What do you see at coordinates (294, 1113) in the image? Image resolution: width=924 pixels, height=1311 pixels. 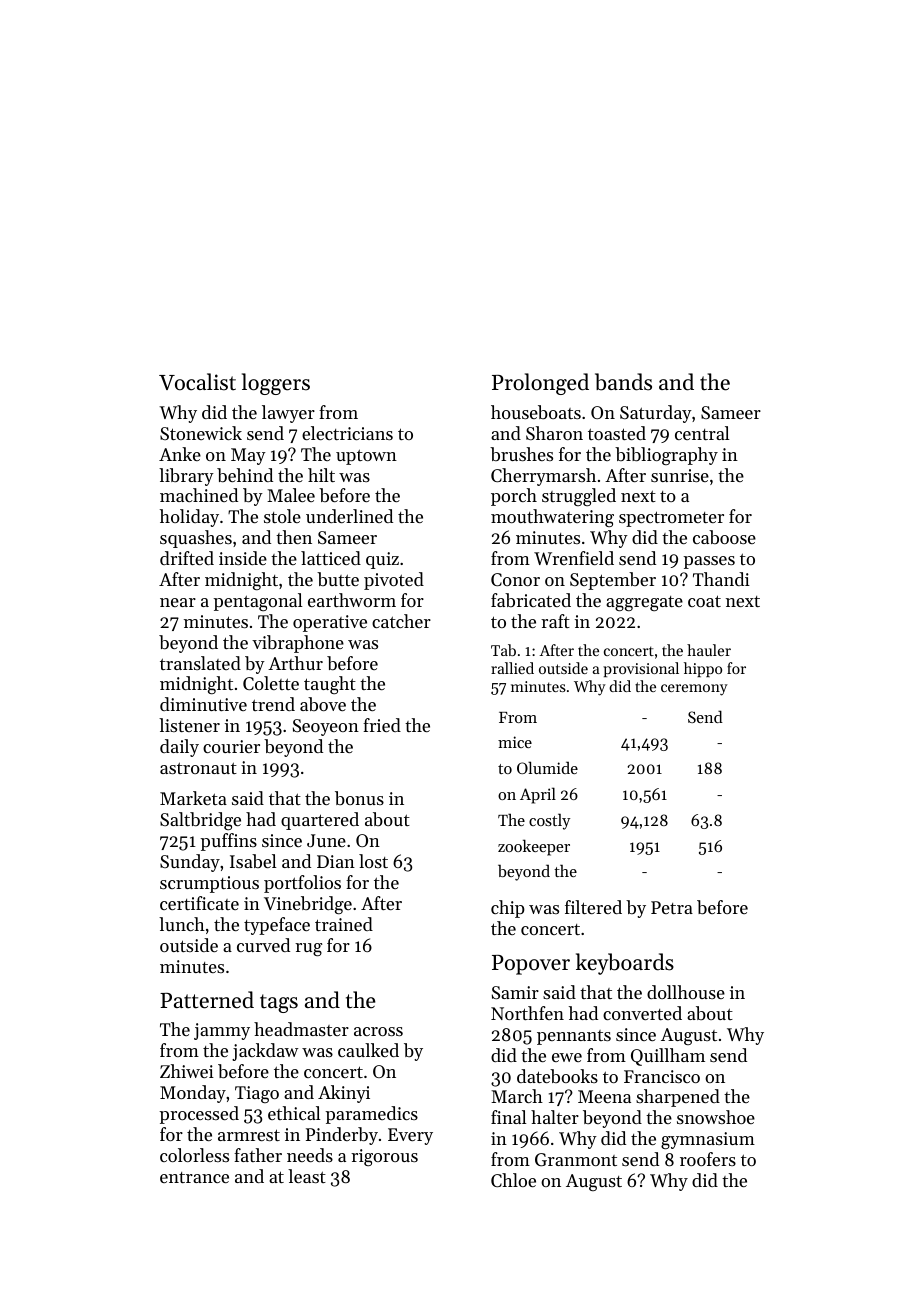 I see `ethical` at bounding box center [294, 1113].
